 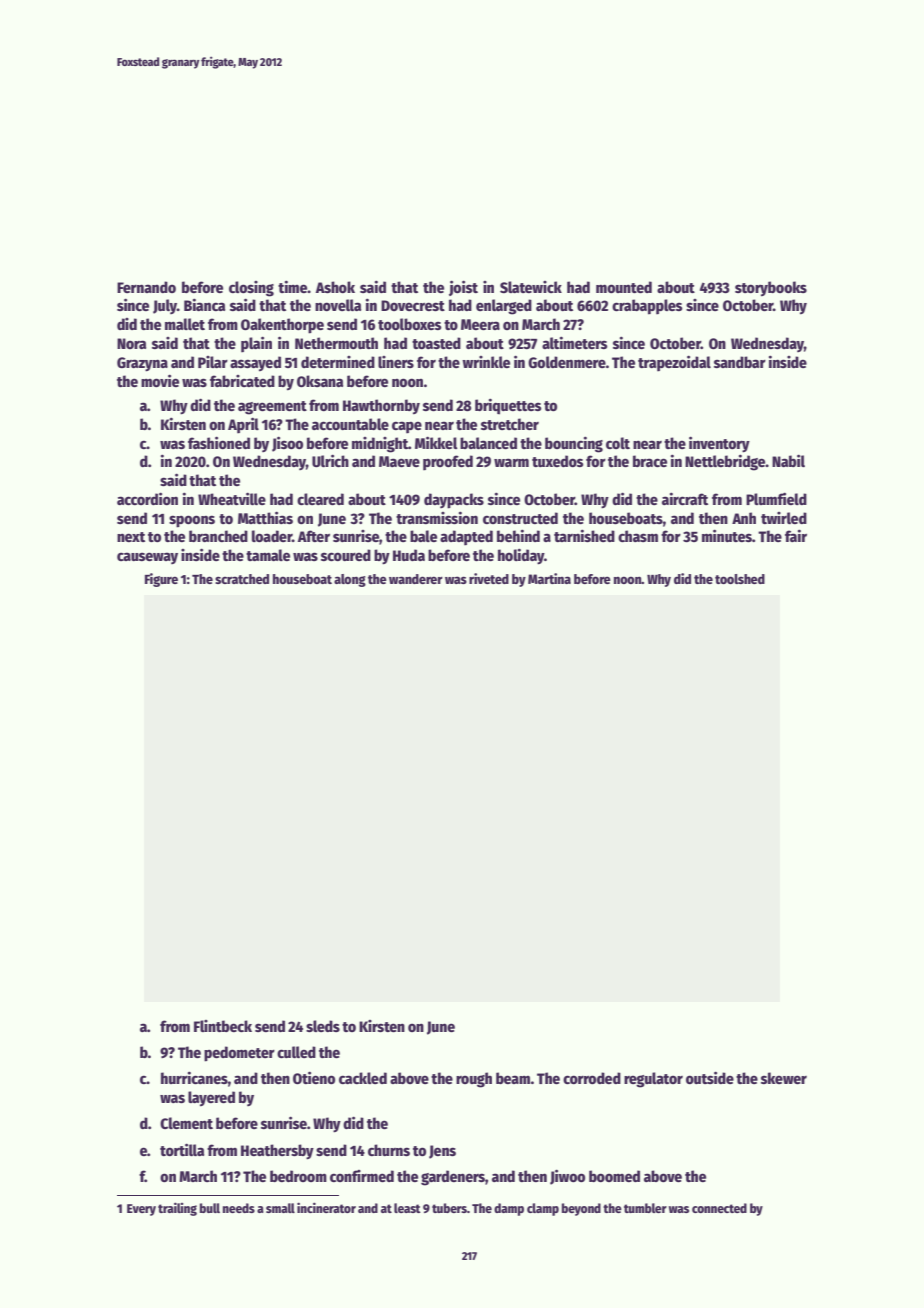 I want to click on fair, so click(x=796, y=535).
